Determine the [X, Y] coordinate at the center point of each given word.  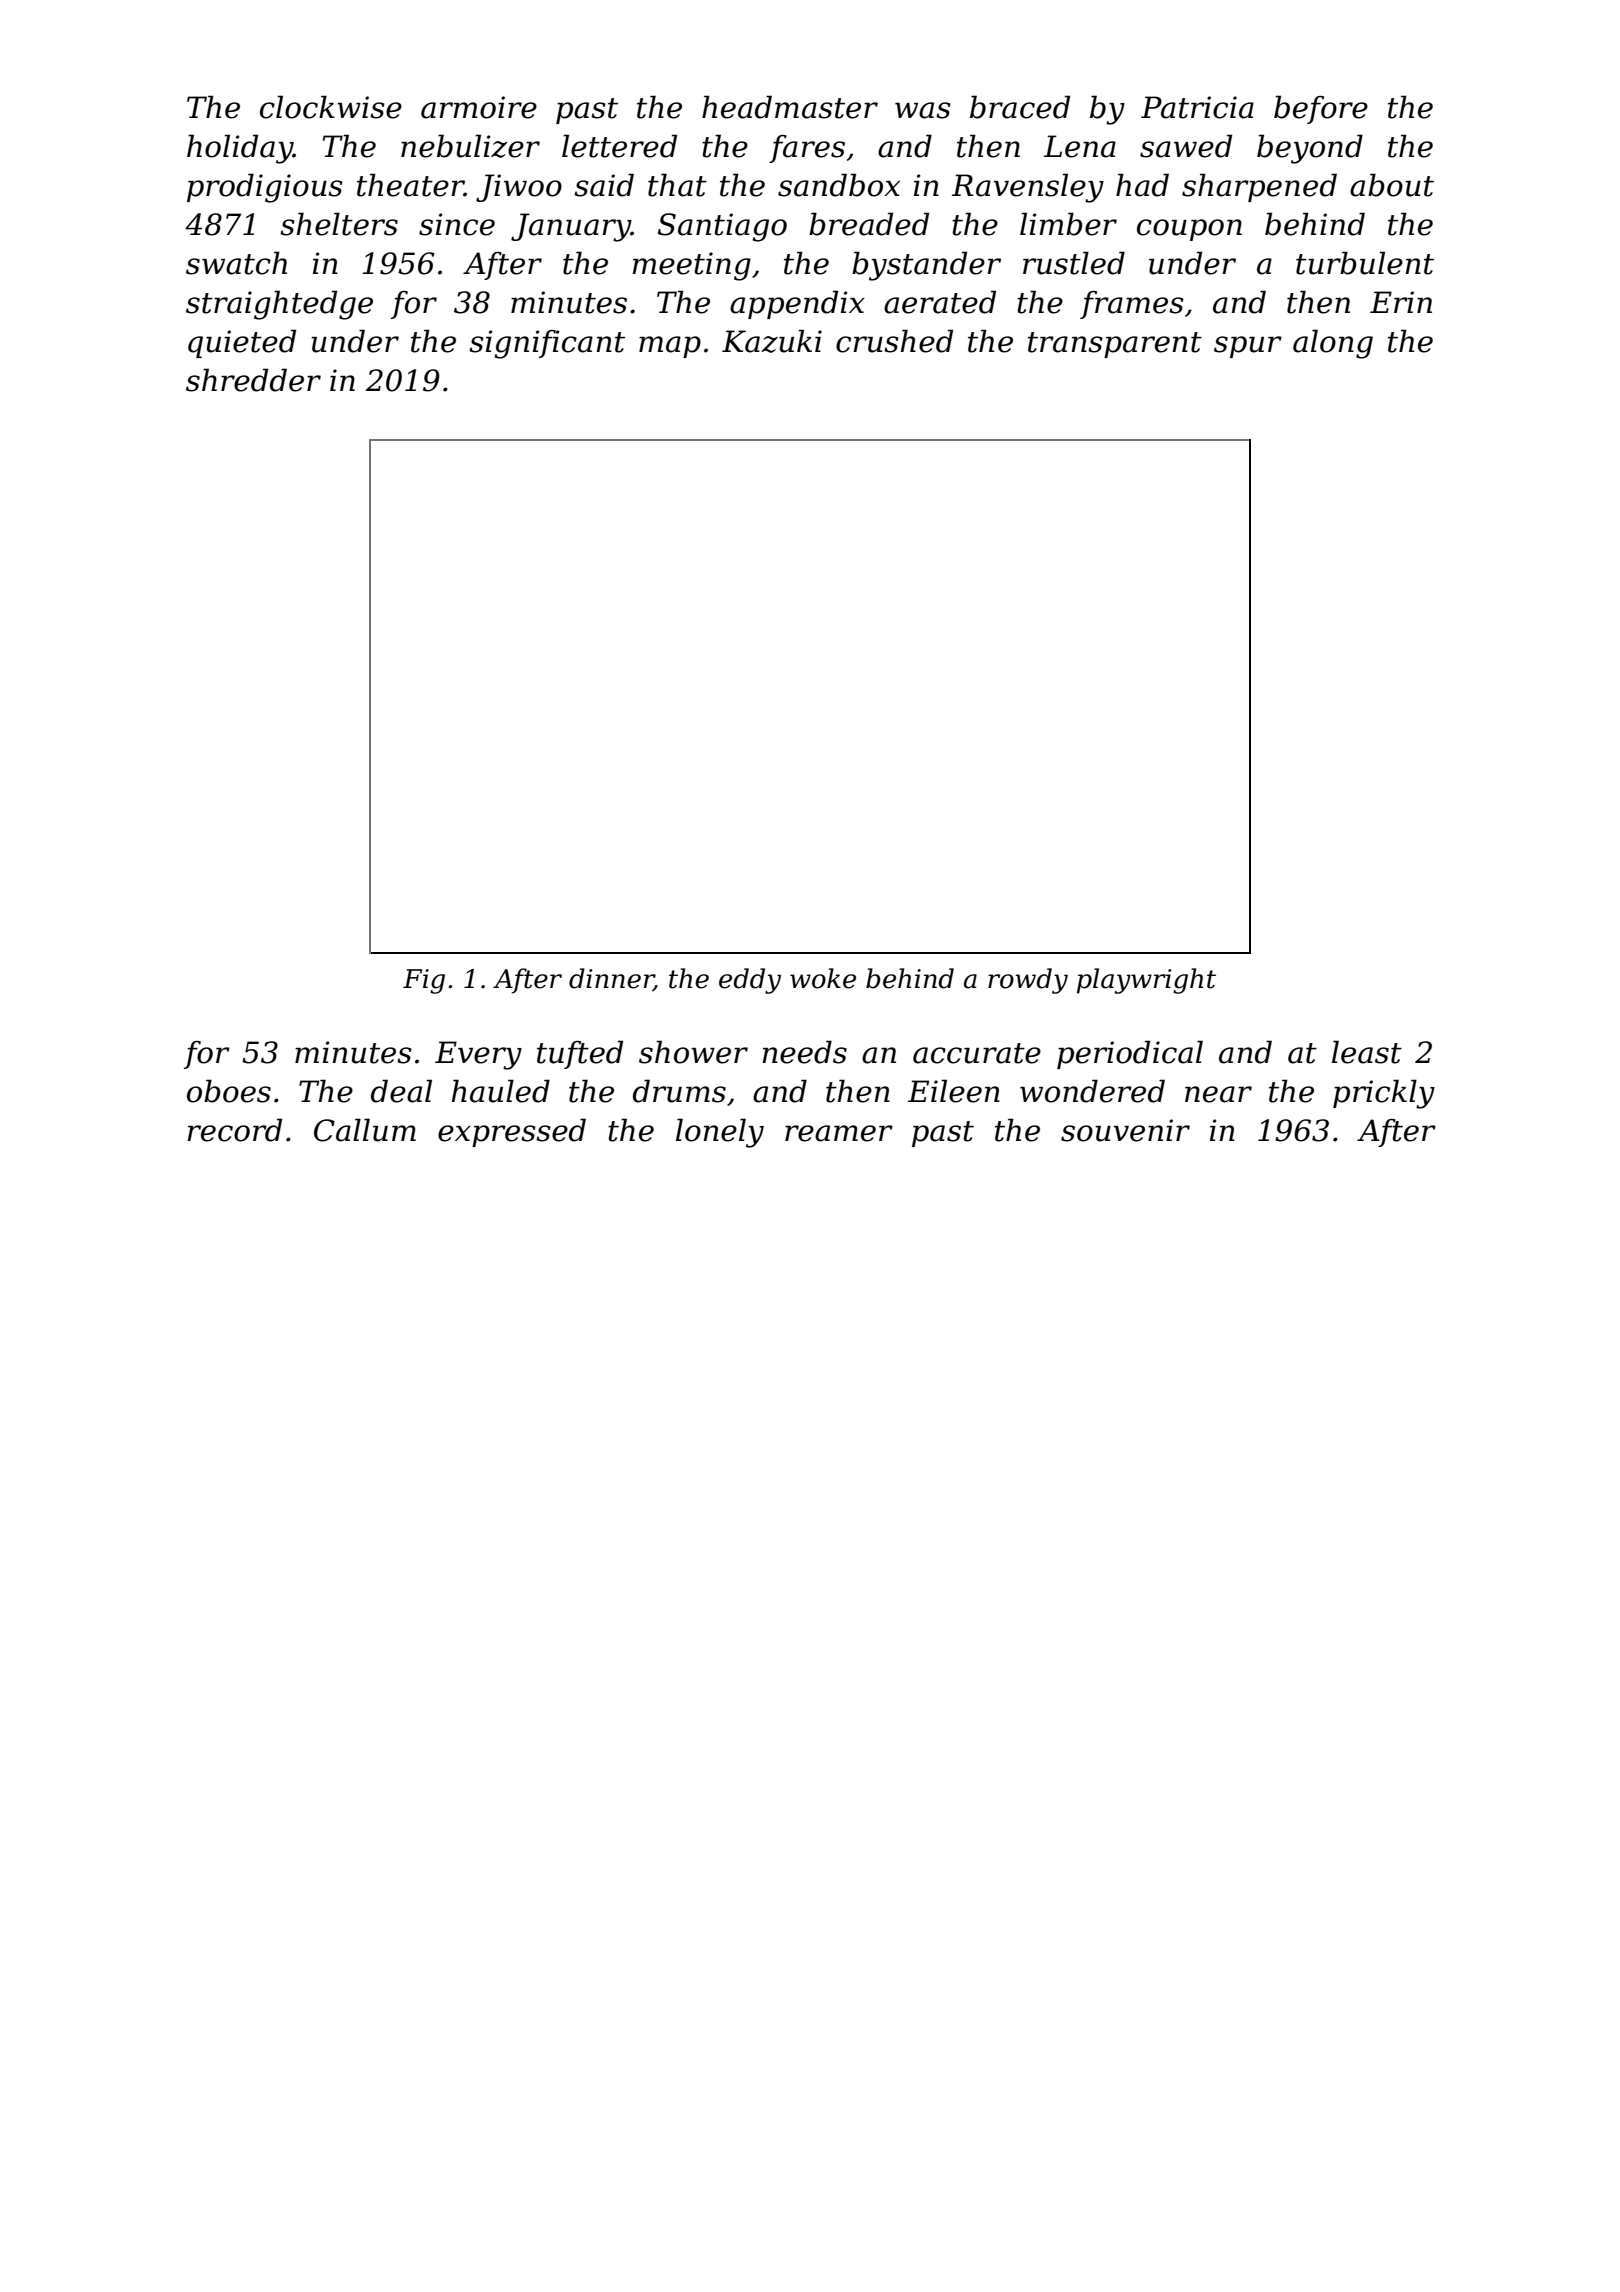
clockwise [331, 107]
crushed [894, 341]
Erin [1401, 302]
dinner [611, 979]
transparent [1115, 345]
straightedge [279, 305]
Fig [424, 981]
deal [401, 1091]
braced [1020, 107]
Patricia [1197, 107]
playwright [1146, 981]
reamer [839, 1133]
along [1333, 344]
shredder [253, 380]
